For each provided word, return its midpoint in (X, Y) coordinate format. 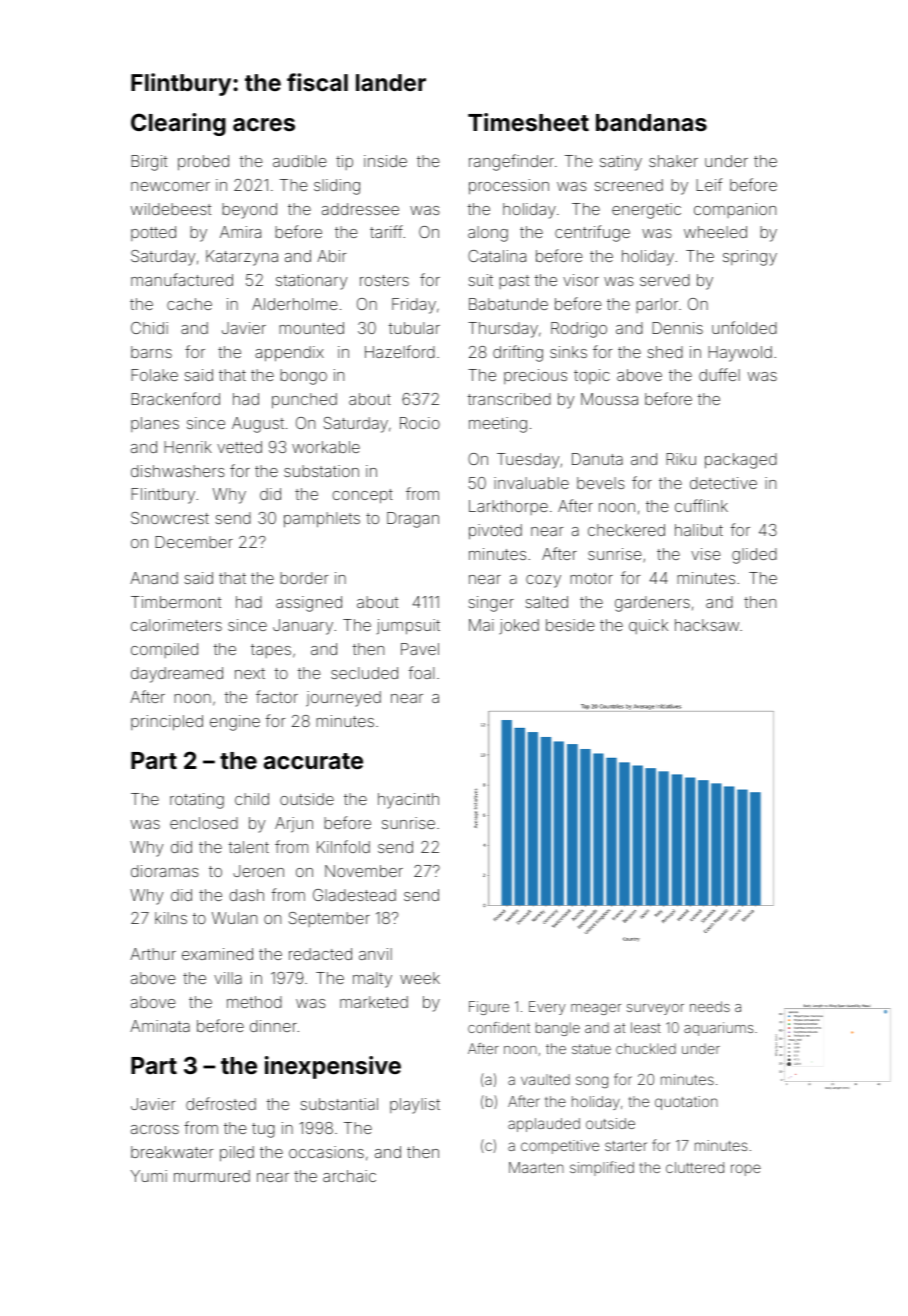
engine (235, 723)
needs (710, 1006)
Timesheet (528, 122)
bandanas (651, 122)
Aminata (160, 1026)
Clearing (178, 124)
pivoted (495, 532)
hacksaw (707, 625)
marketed (374, 1002)
